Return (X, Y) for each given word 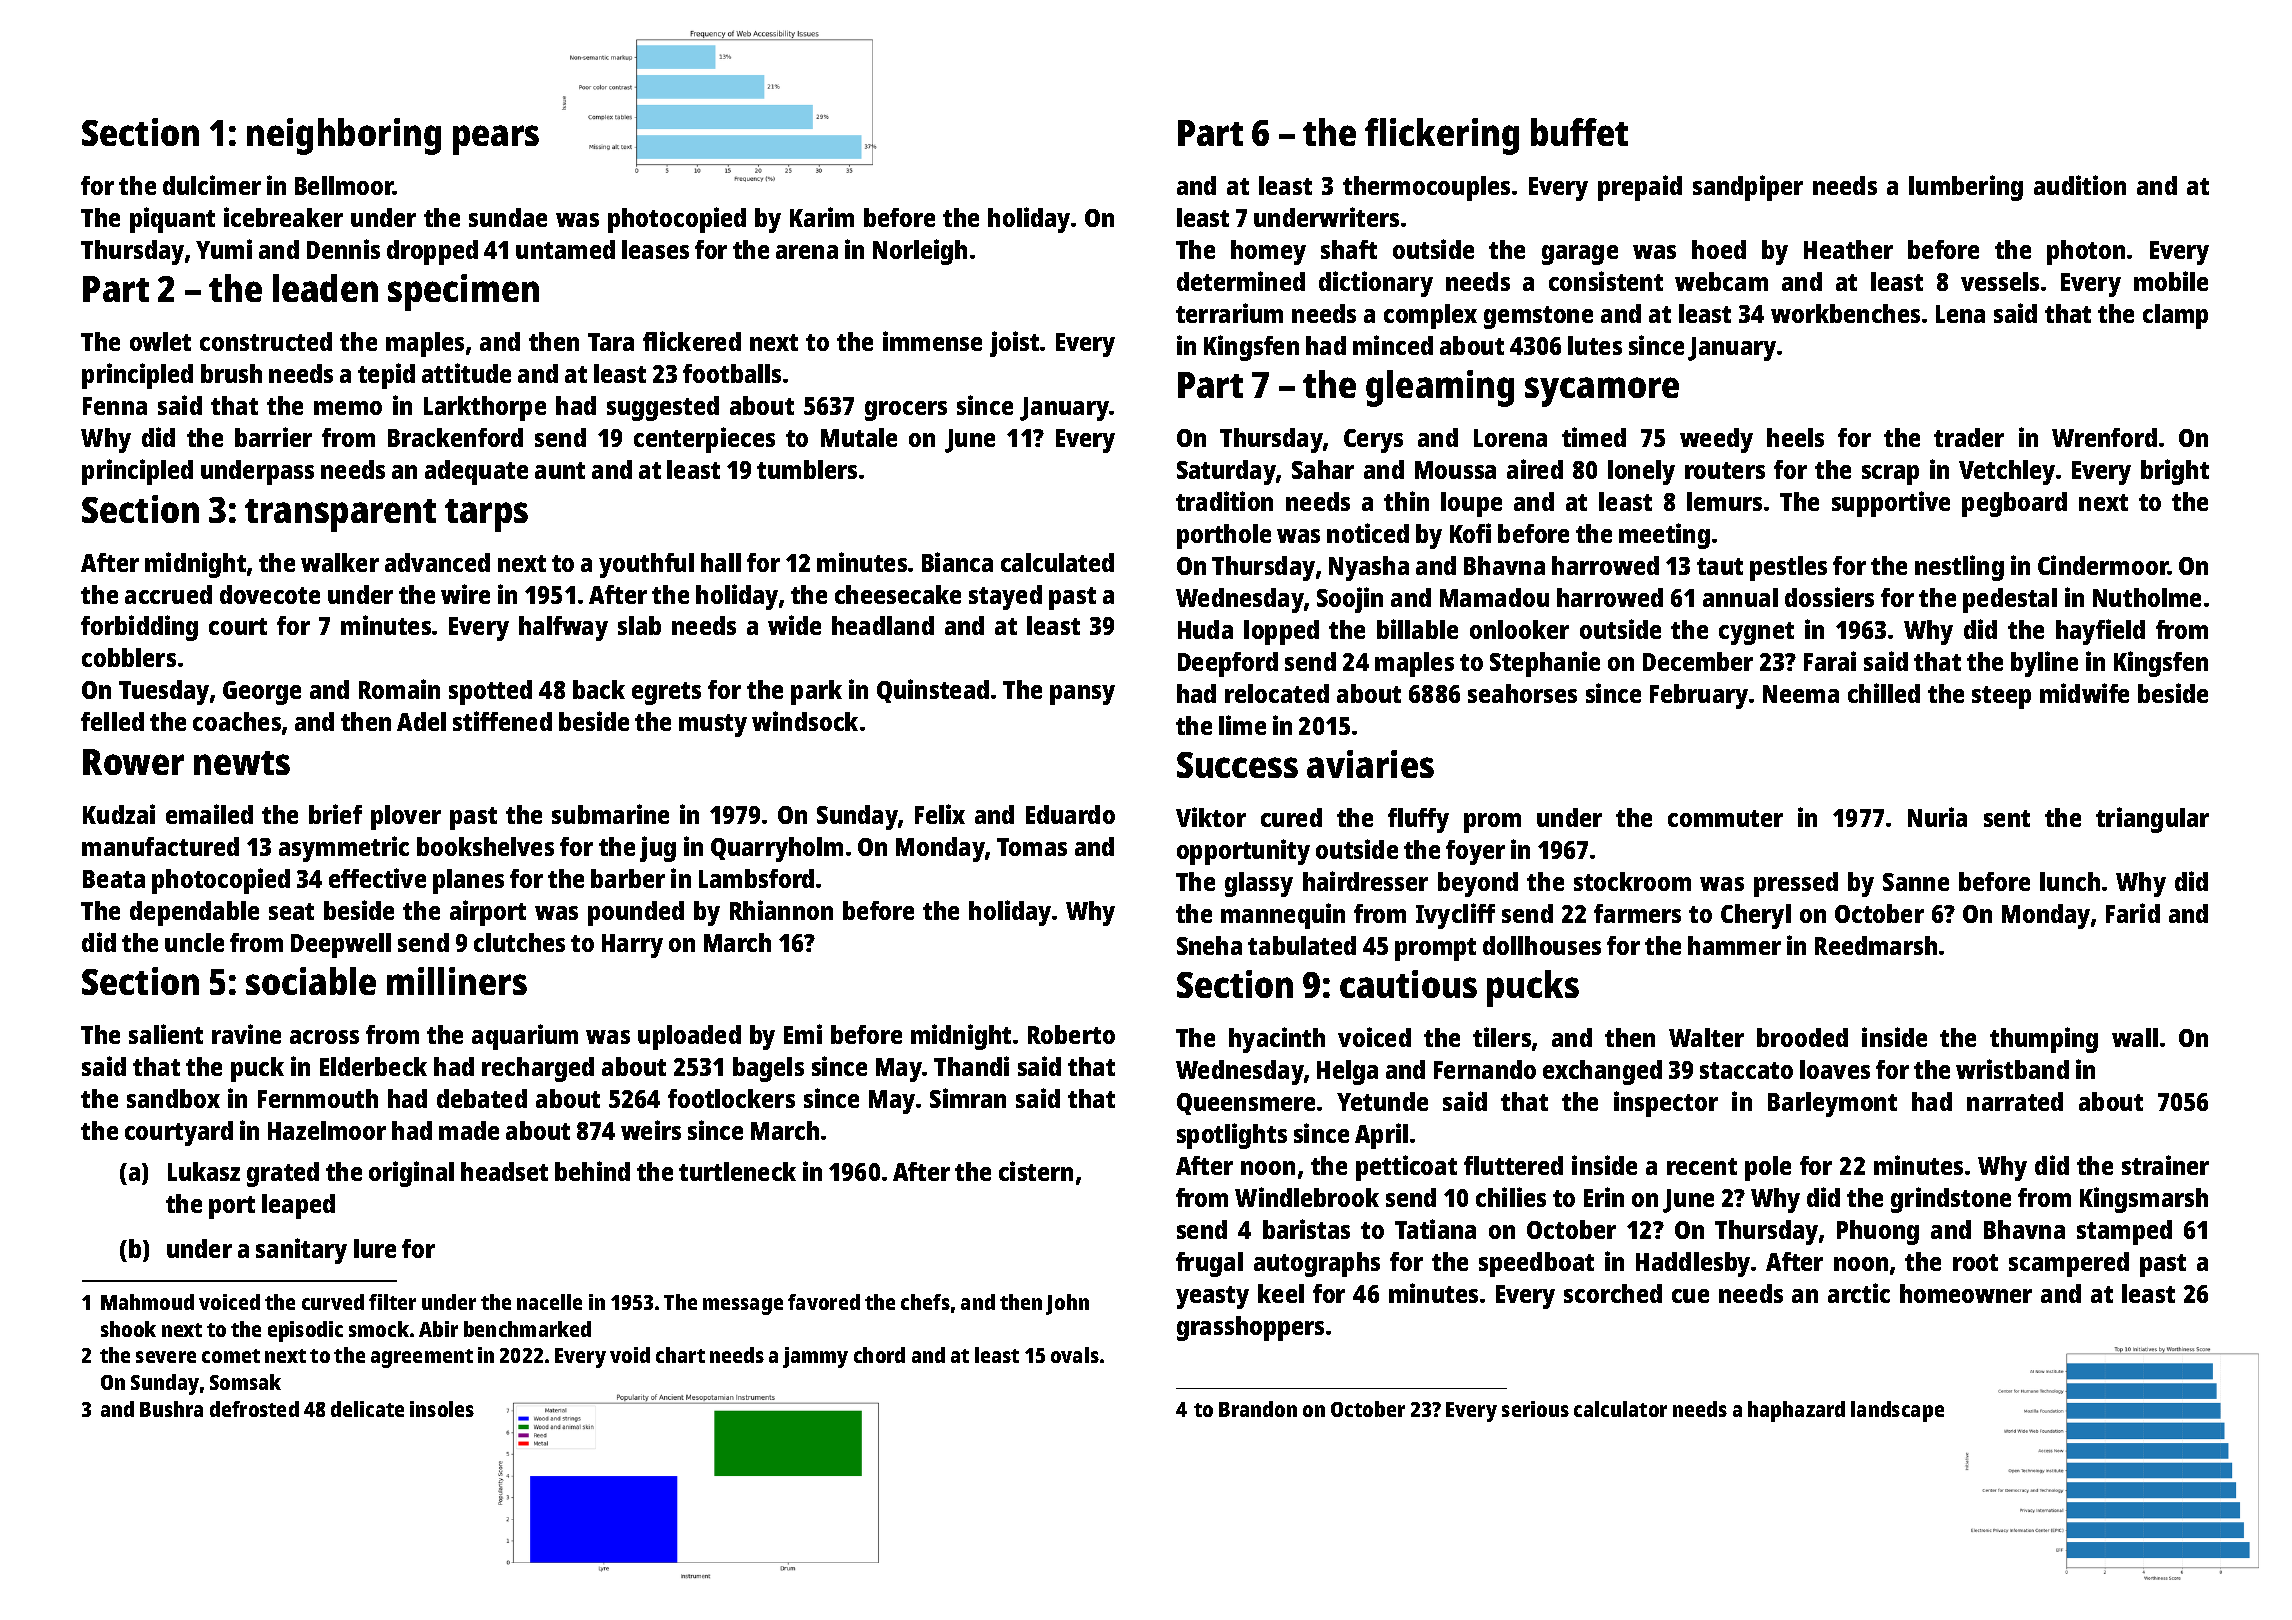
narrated (2015, 1101)
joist (1014, 344)
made (469, 1130)
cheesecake (898, 594)
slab (639, 625)
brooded (1802, 1037)
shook (128, 1329)
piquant (172, 220)
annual (1740, 597)
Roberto (1071, 1034)
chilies (1511, 1197)
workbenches (1845, 313)
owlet (160, 341)
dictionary (1376, 284)
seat (291, 911)
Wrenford (2104, 437)
